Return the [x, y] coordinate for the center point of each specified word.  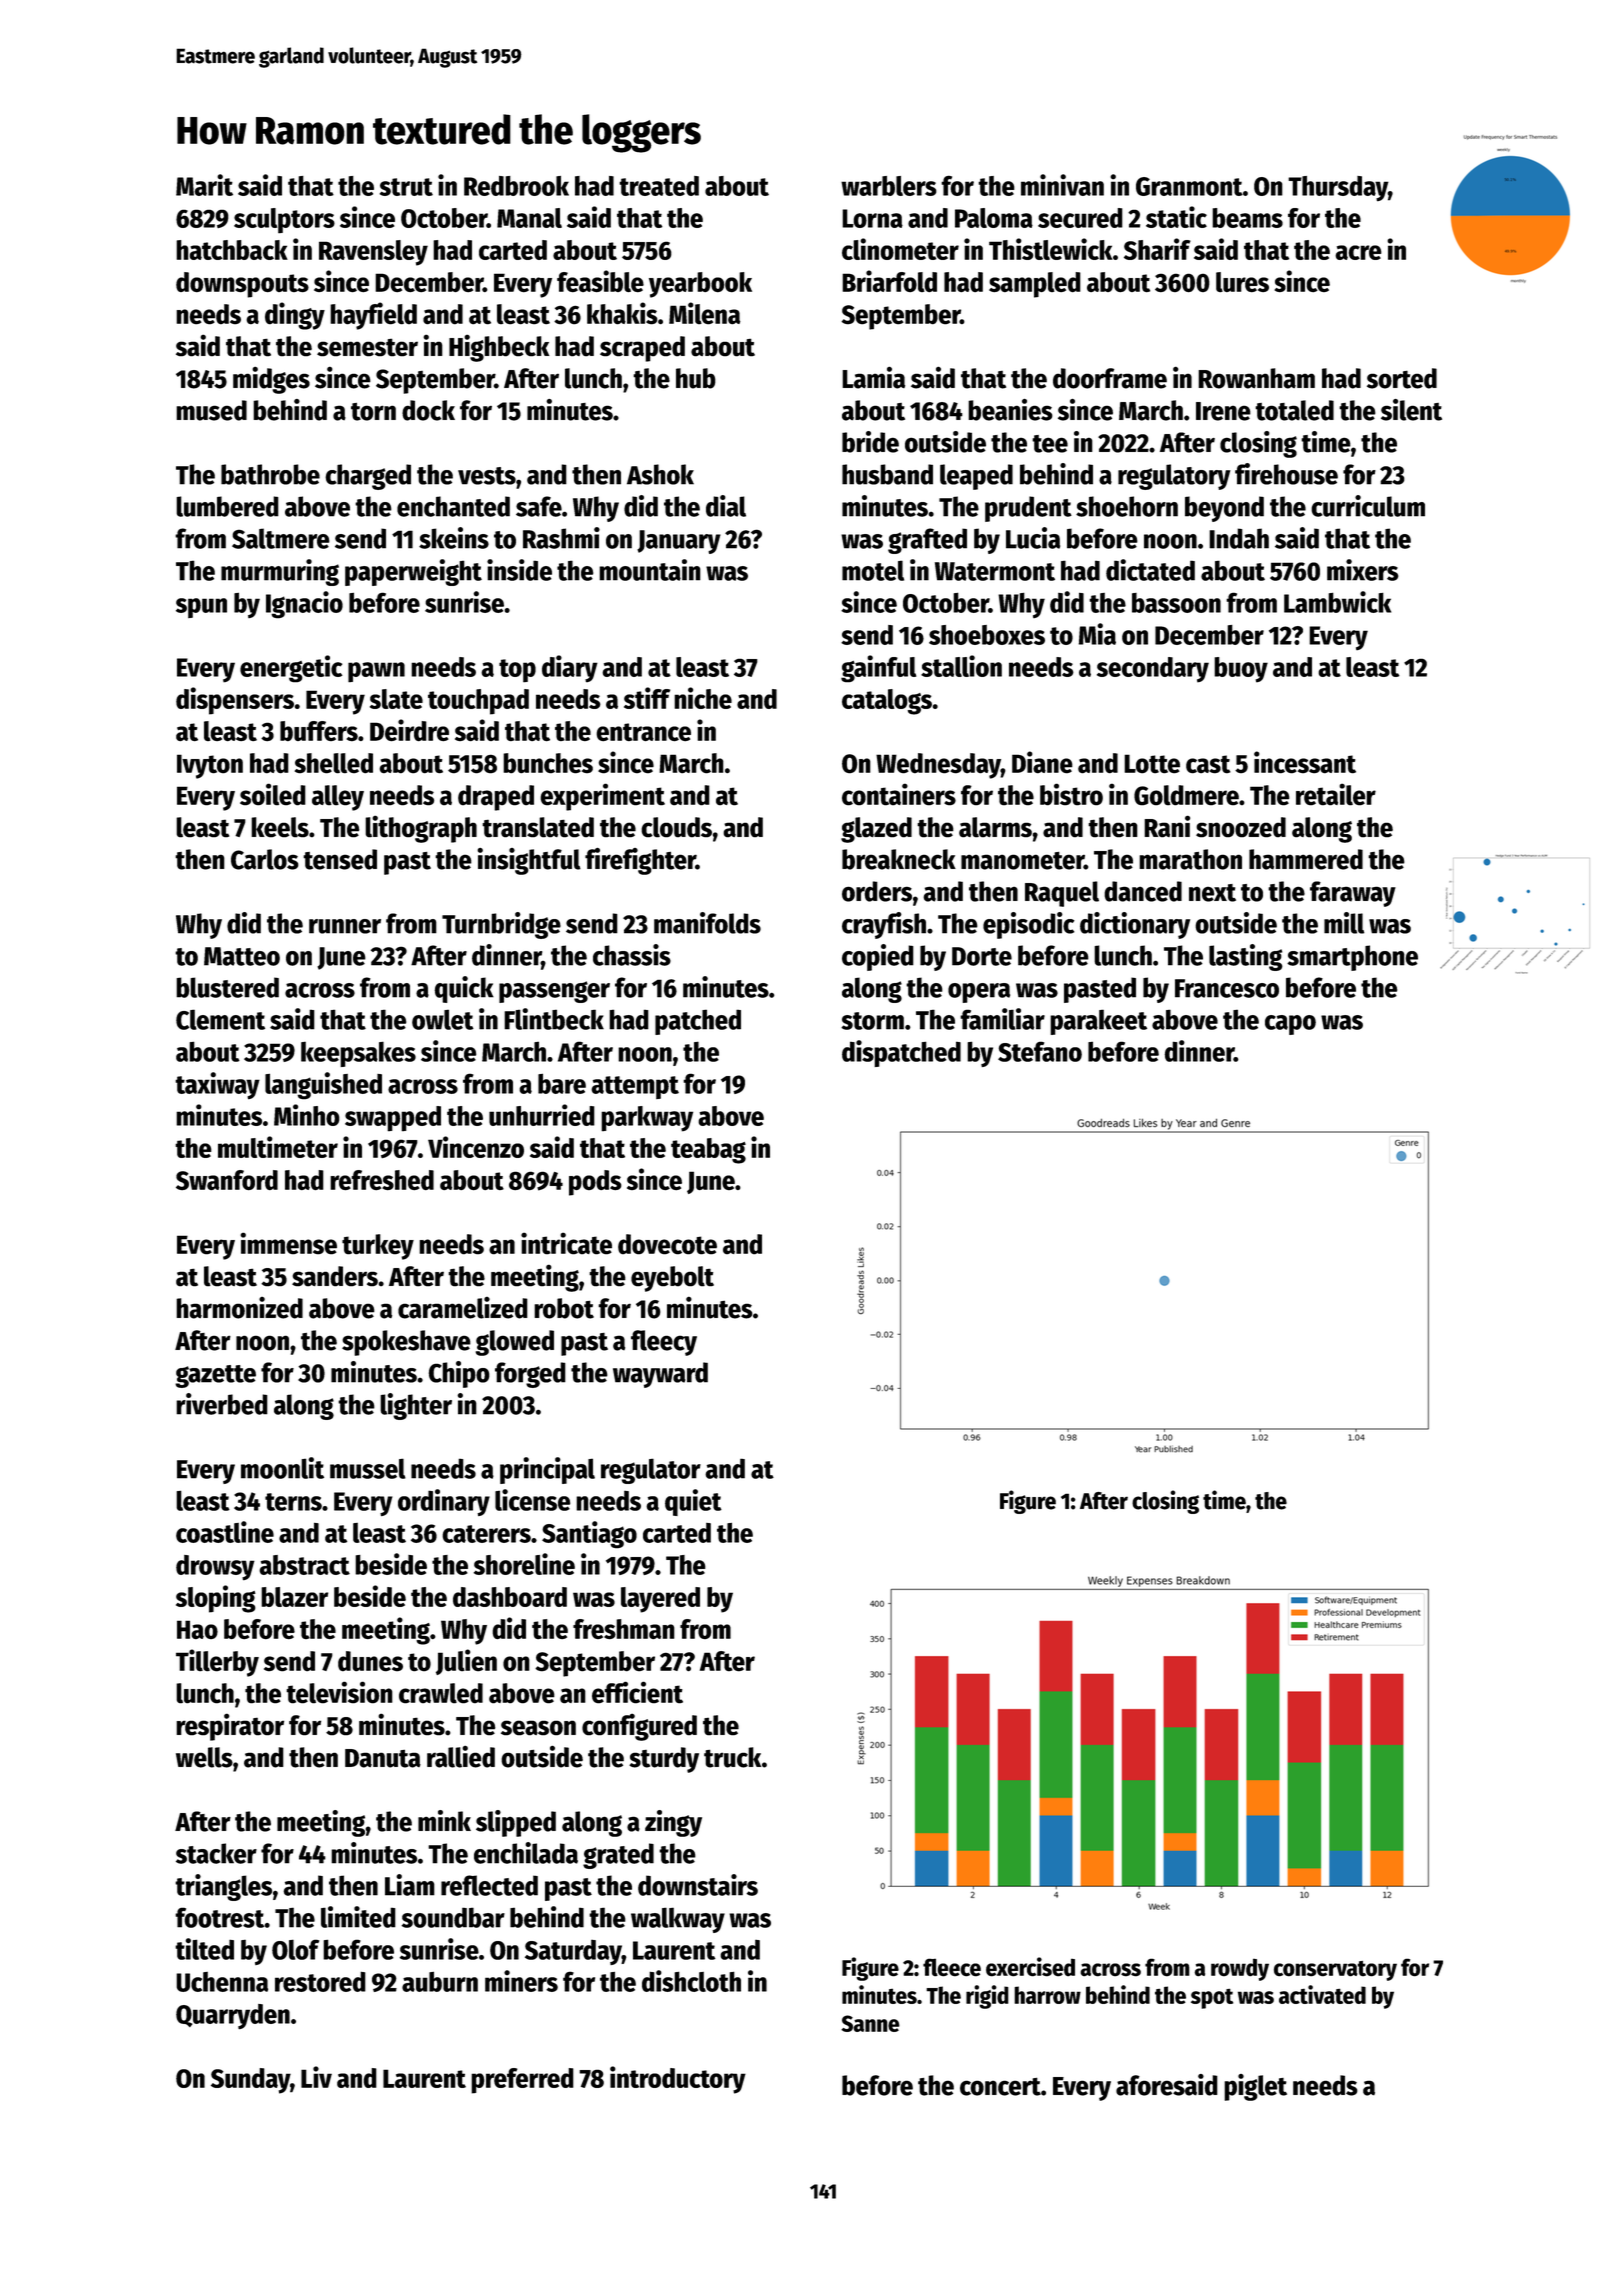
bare [562, 1084]
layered [660, 1600]
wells [204, 1757]
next [1212, 893]
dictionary [1135, 925]
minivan [1062, 185]
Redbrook [516, 186]
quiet [693, 1502]
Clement [220, 1019]
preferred [522, 2081]
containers [899, 794]
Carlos [265, 859]
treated [659, 186]
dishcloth [691, 1981]
